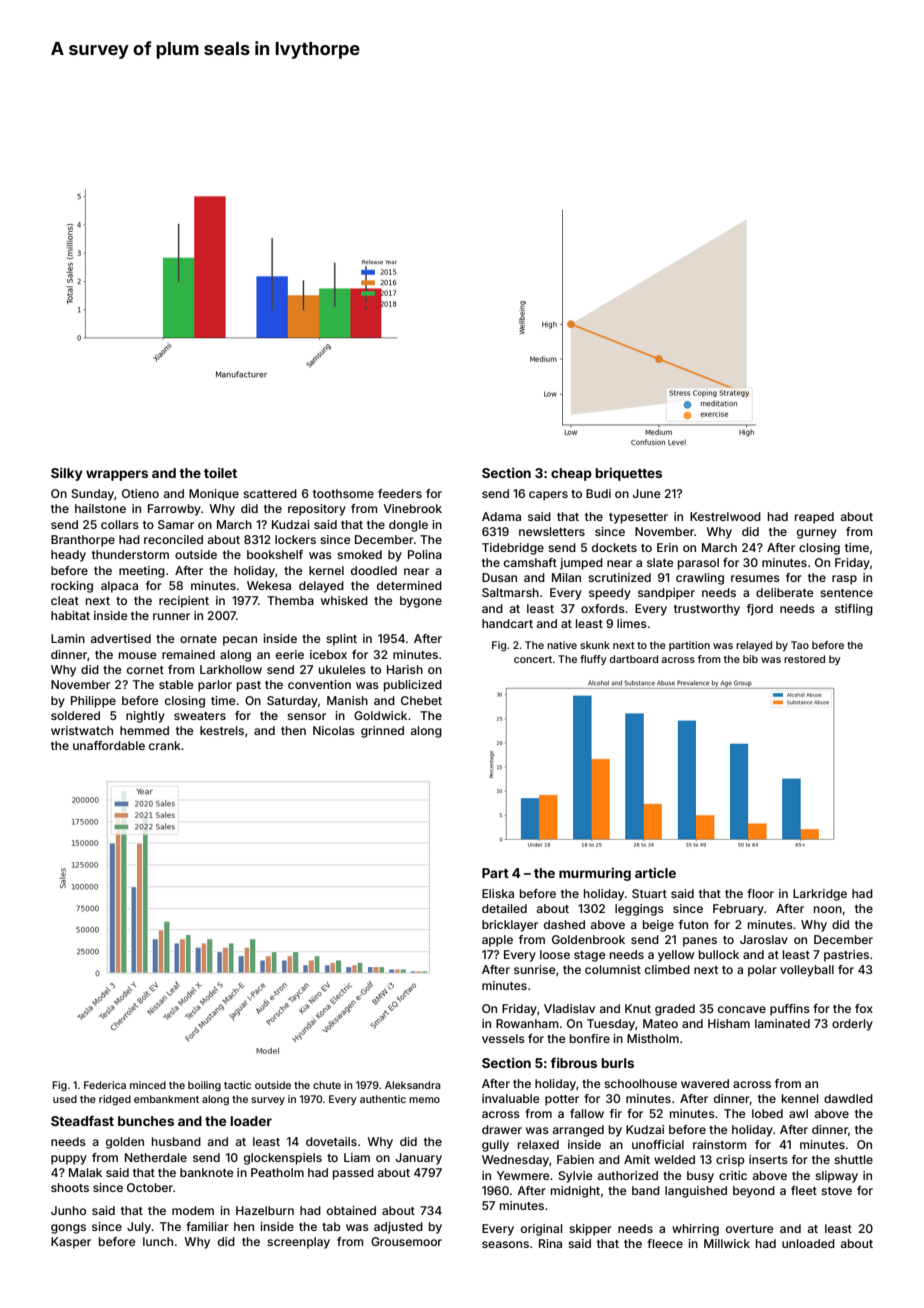 This image has height=1308, width=924. What do you see at coordinates (754, 646) in the image?
I see `relayed` at bounding box center [754, 646].
